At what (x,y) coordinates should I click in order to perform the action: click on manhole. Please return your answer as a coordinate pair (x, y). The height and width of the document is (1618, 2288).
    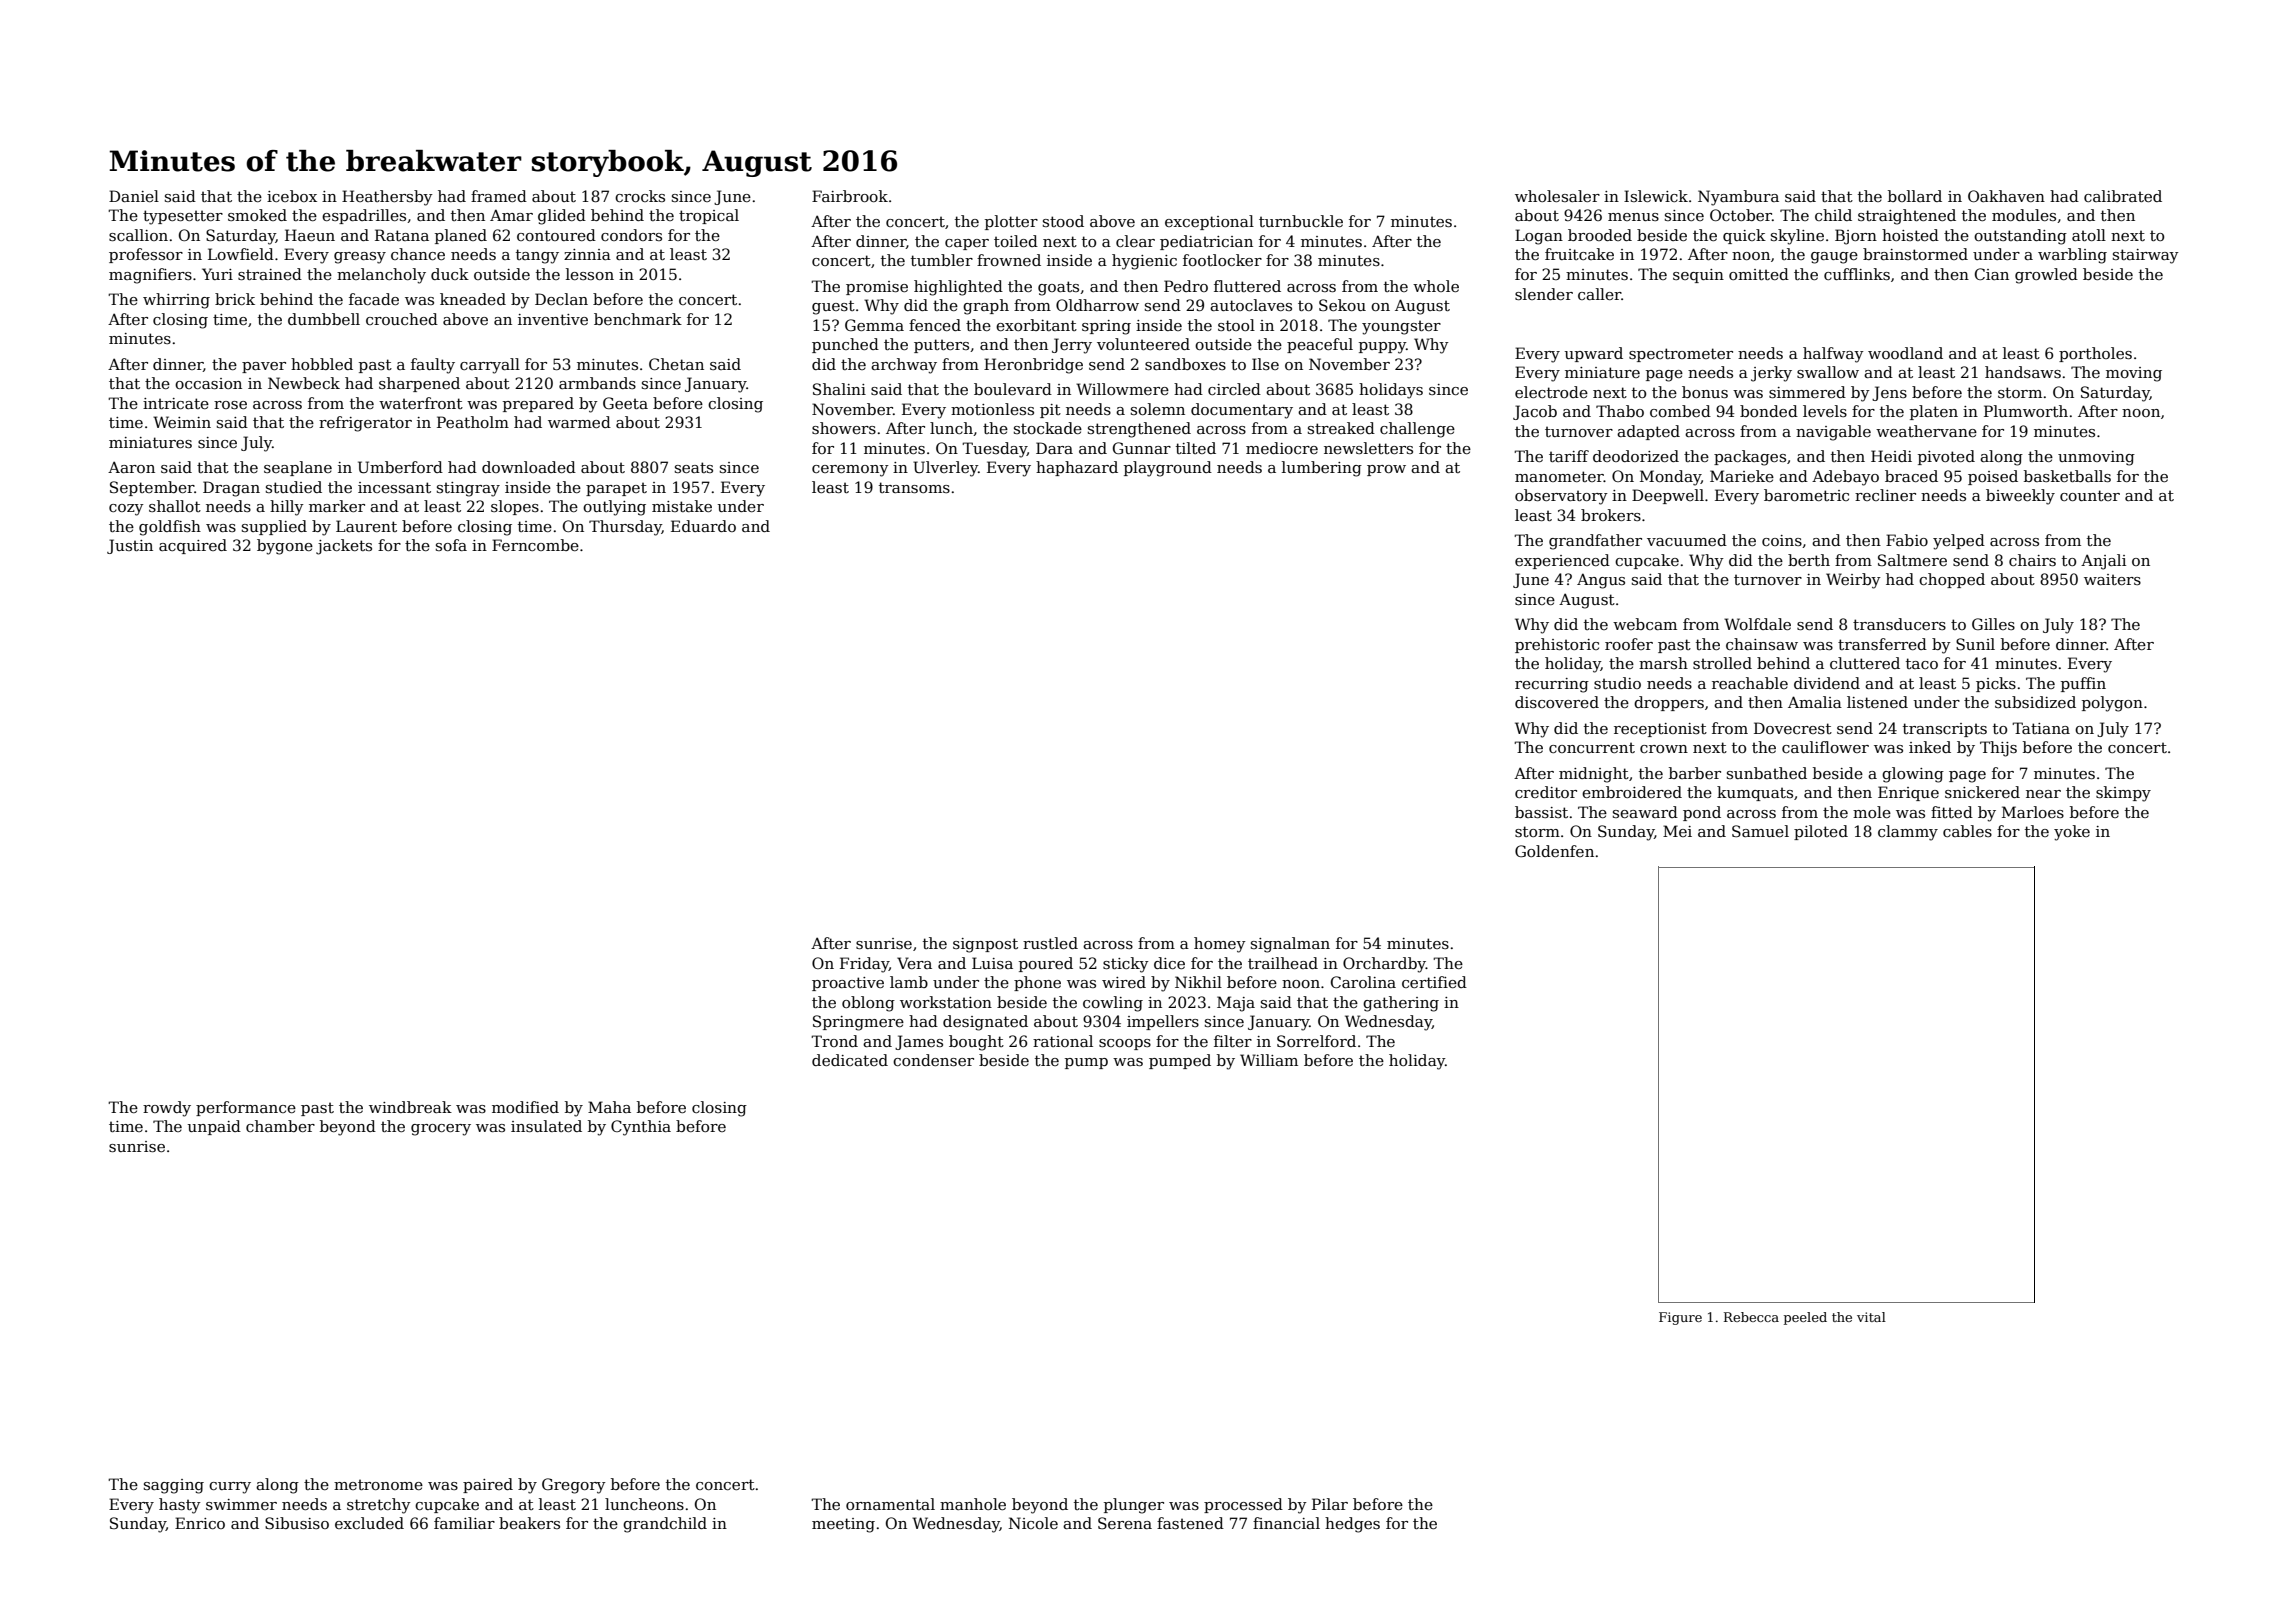
    Looking at the image, I should click on (973, 1504).
